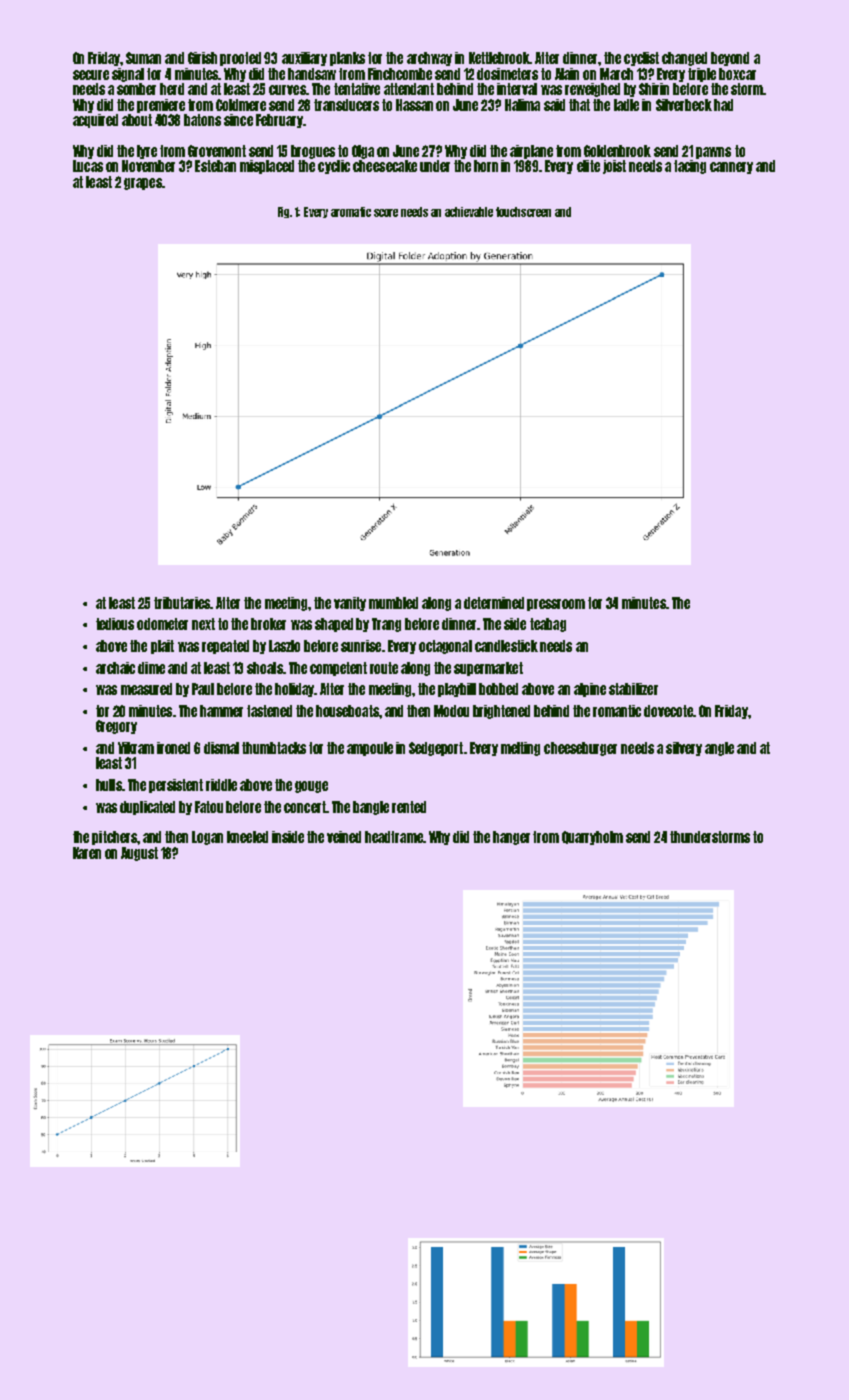 This page has width=849, height=1400. Describe the element at coordinates (511, 838) in the page. I see `hanger` at that location.
